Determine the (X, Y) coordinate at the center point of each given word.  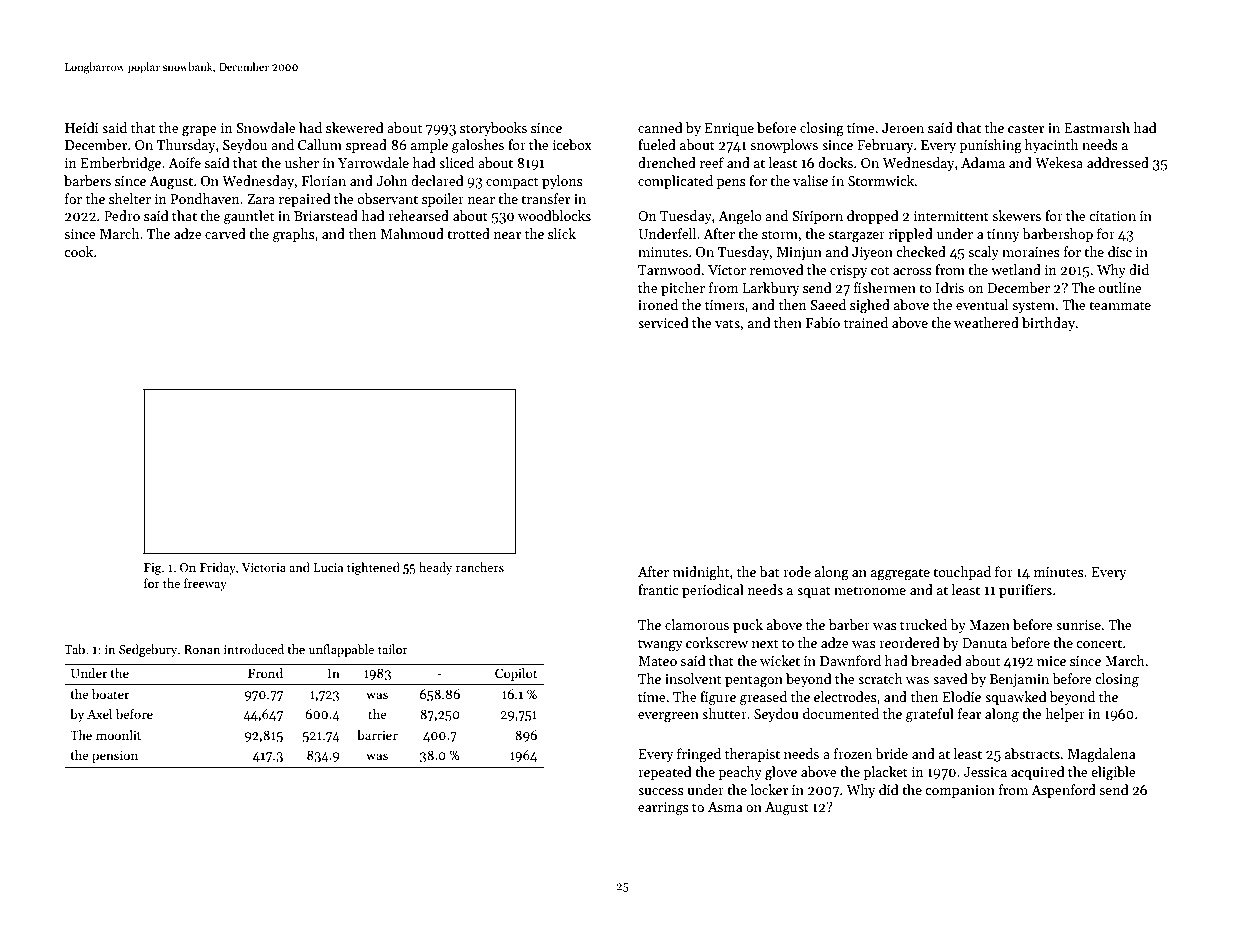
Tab (74, 649)
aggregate (900, 574)
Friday (218, 568)
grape (199, 131)
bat (769, 571)
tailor (393, 649)
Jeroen (903, 128)
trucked (923, 624)
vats (727, 323)
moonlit (118, 735)
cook (78, 251)
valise (810, 180)
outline (1120, 287)
